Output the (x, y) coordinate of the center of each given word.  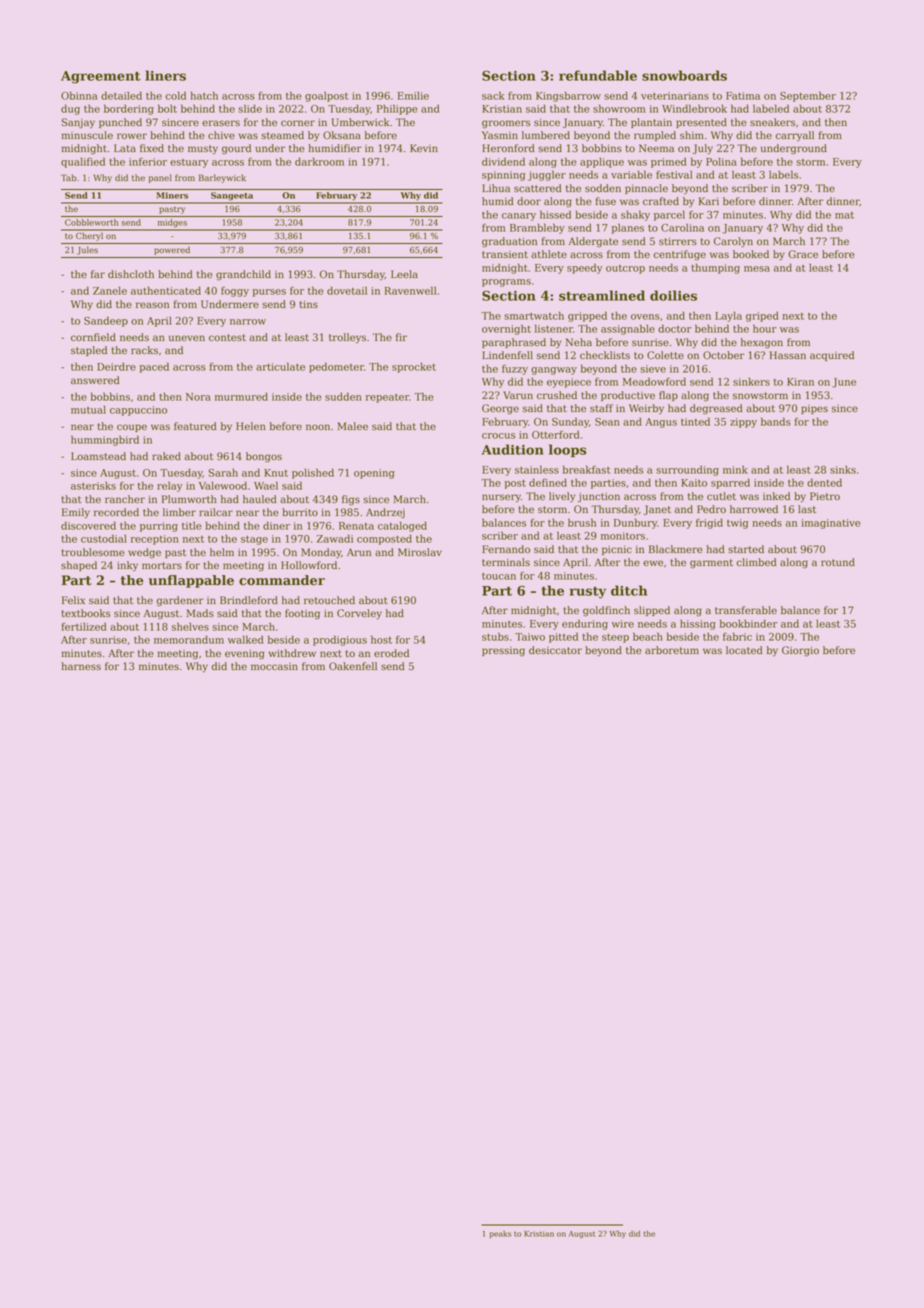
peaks (500, 1234)
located (744, 650)
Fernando (506, 549)
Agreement (101, 77)
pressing (503, 651)
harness (81, 666)
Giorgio (800, 651)
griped (762, 316)
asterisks (93, 485)
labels (783, 174)
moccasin (274, 666)
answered (95, 380)
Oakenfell (353, 666)
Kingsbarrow (568, 96)
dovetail (347, 290)
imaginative (831, 524)
